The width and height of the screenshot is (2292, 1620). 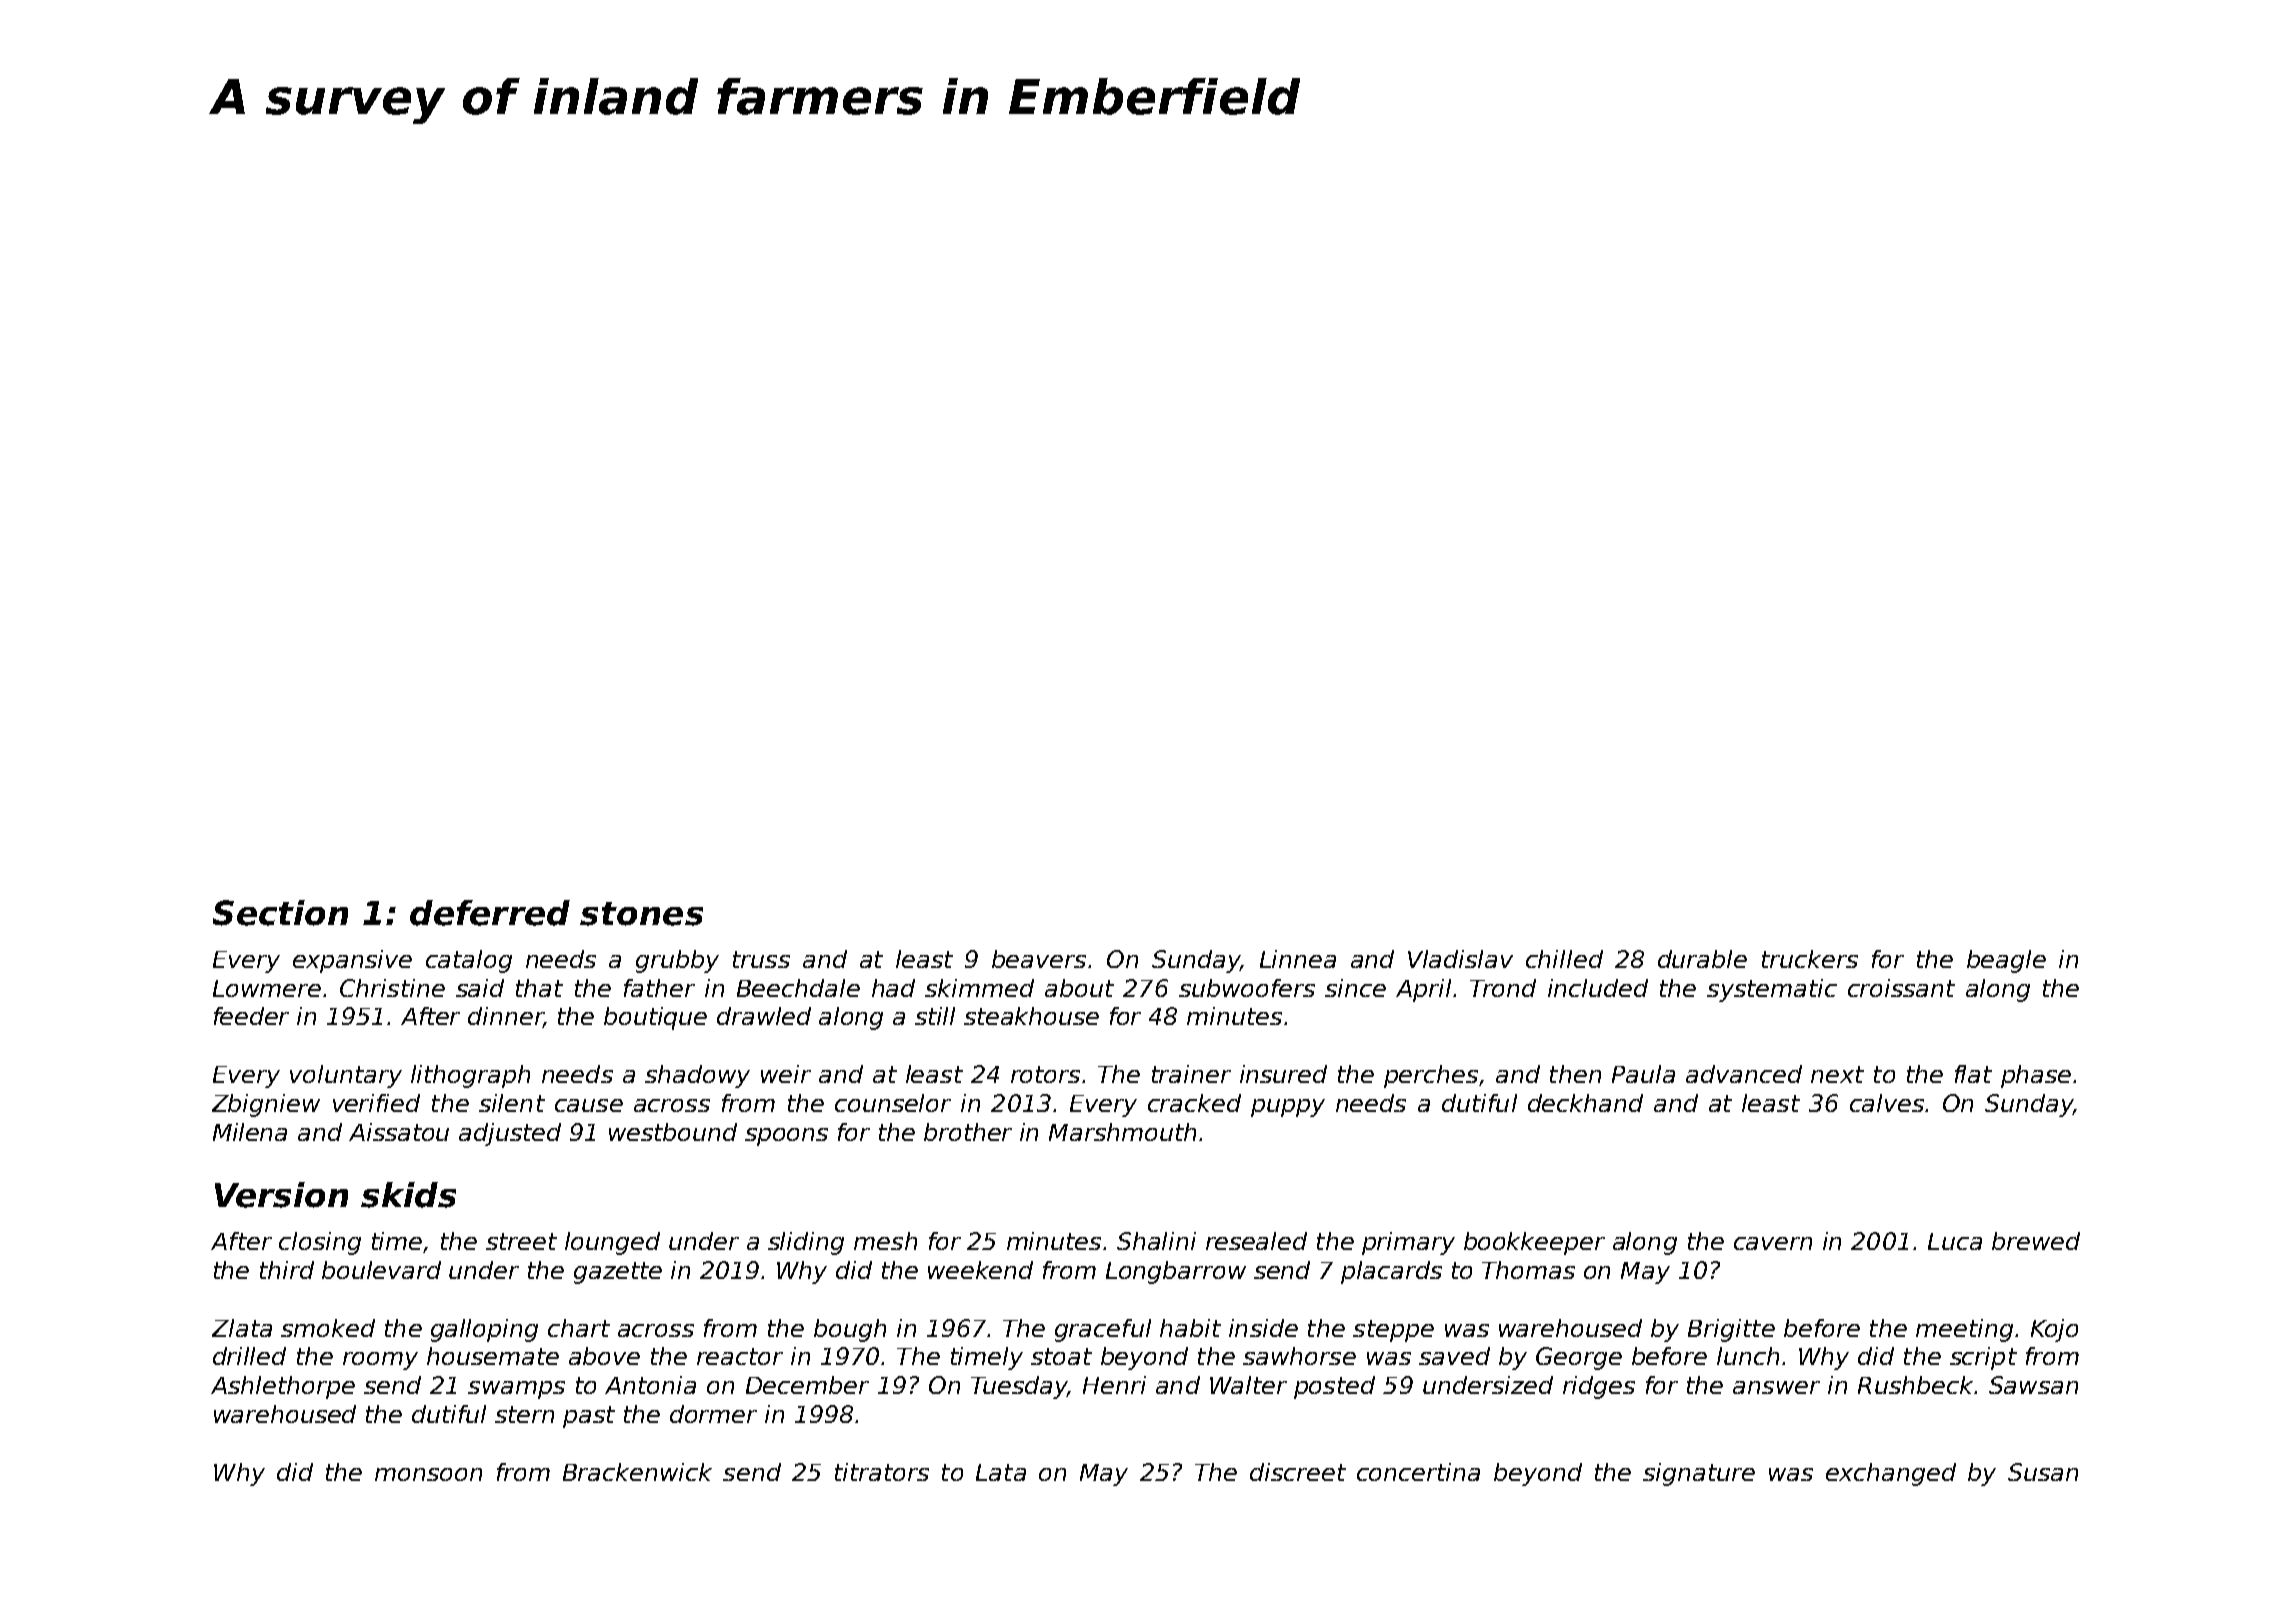 I want to click on still, so click(x=935, y=1016).
